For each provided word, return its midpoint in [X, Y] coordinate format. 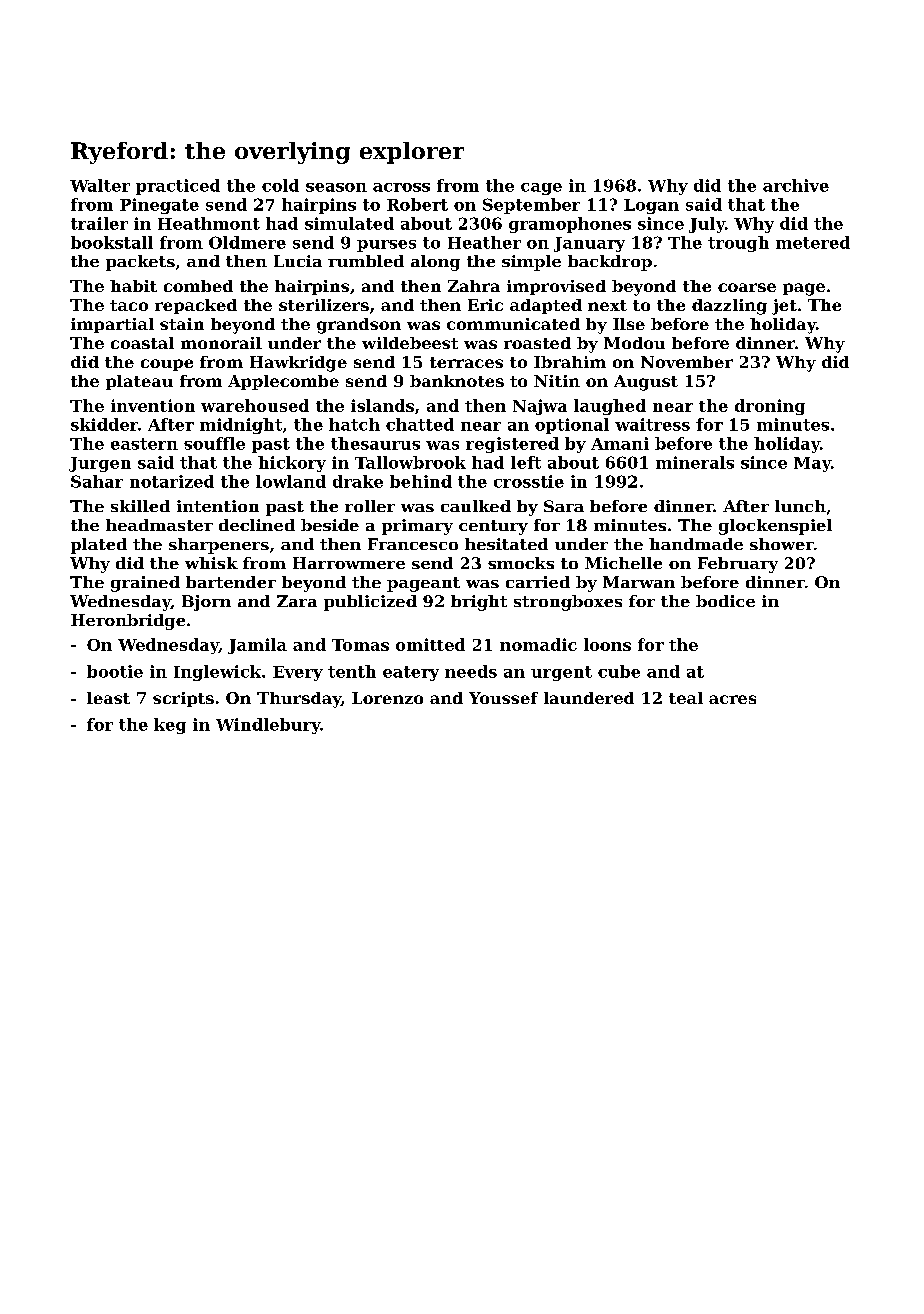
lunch [800, 506]
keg [170, 726]
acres [732, 699]
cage [541, 189]
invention [153, 405]
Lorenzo [387, 698]
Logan [651, 206]
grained [145, 584]
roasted [537, 343]
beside [330, 525]
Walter [100, 185]
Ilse [629, 324]
